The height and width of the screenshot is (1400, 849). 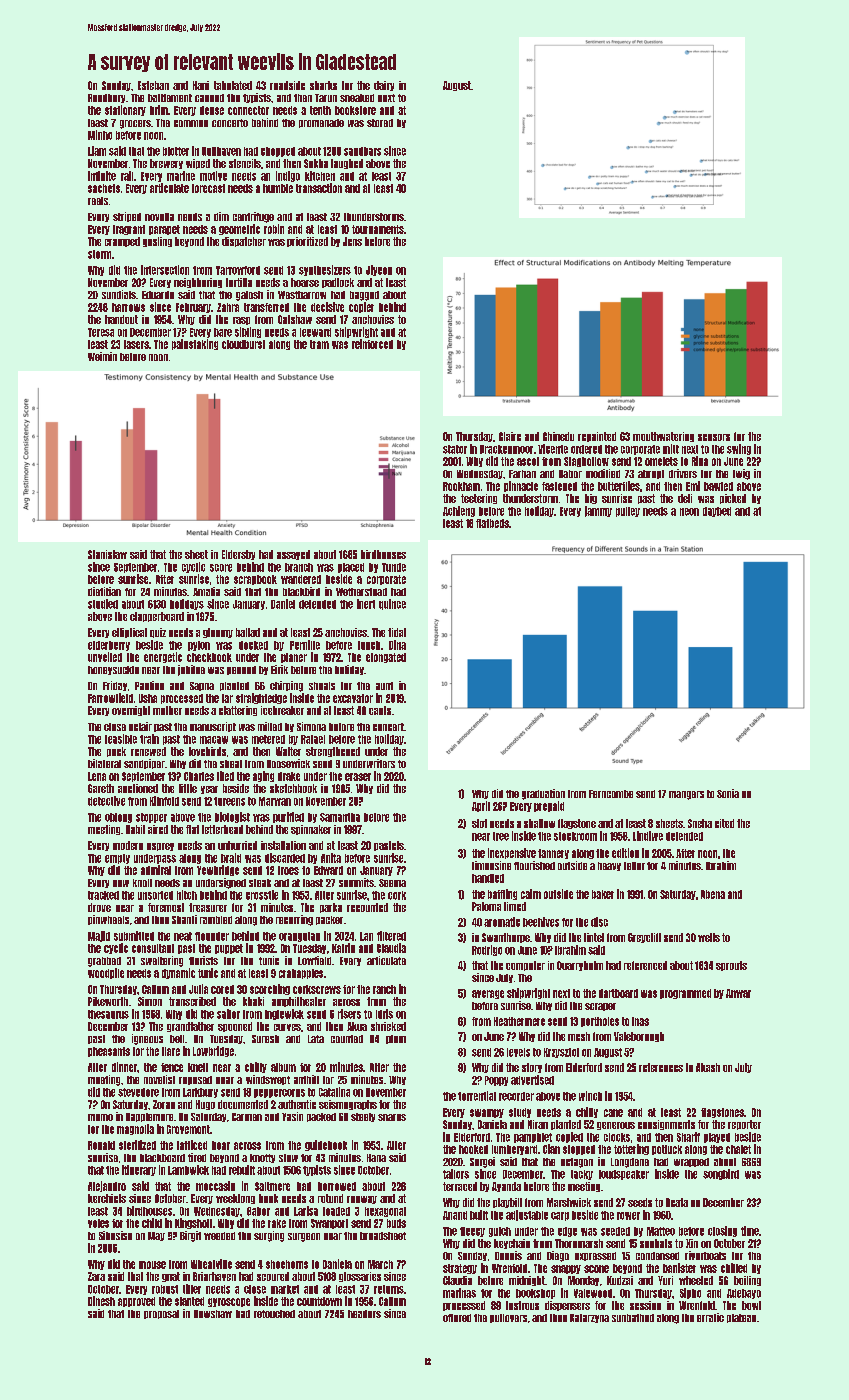 I want to click on grandfather, so click(x=190, y=1027).
